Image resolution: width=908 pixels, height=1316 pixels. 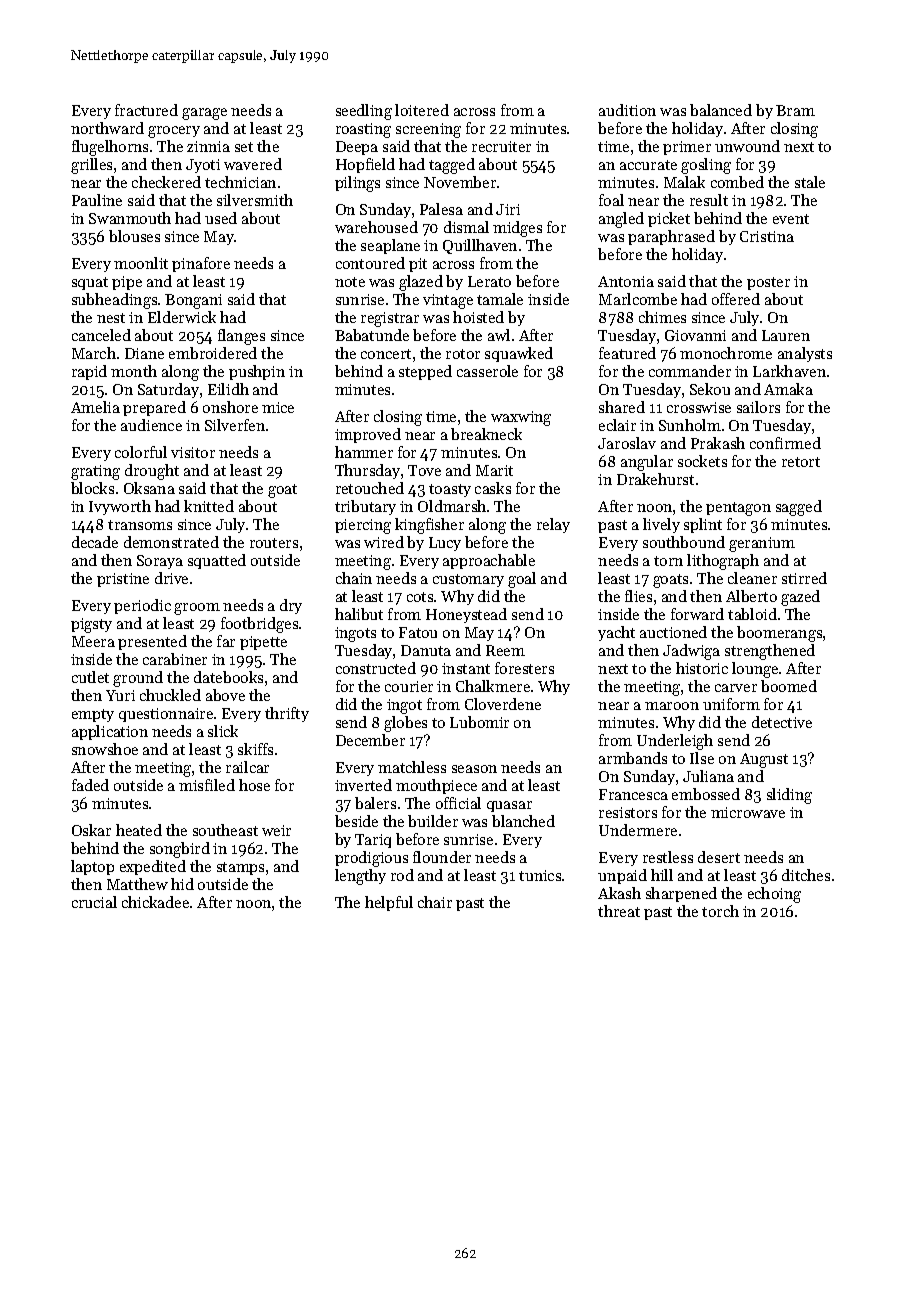 What do you see at coordinates (357, 184) in the document?
I see `pilings` at bounding box center [357, 184].
